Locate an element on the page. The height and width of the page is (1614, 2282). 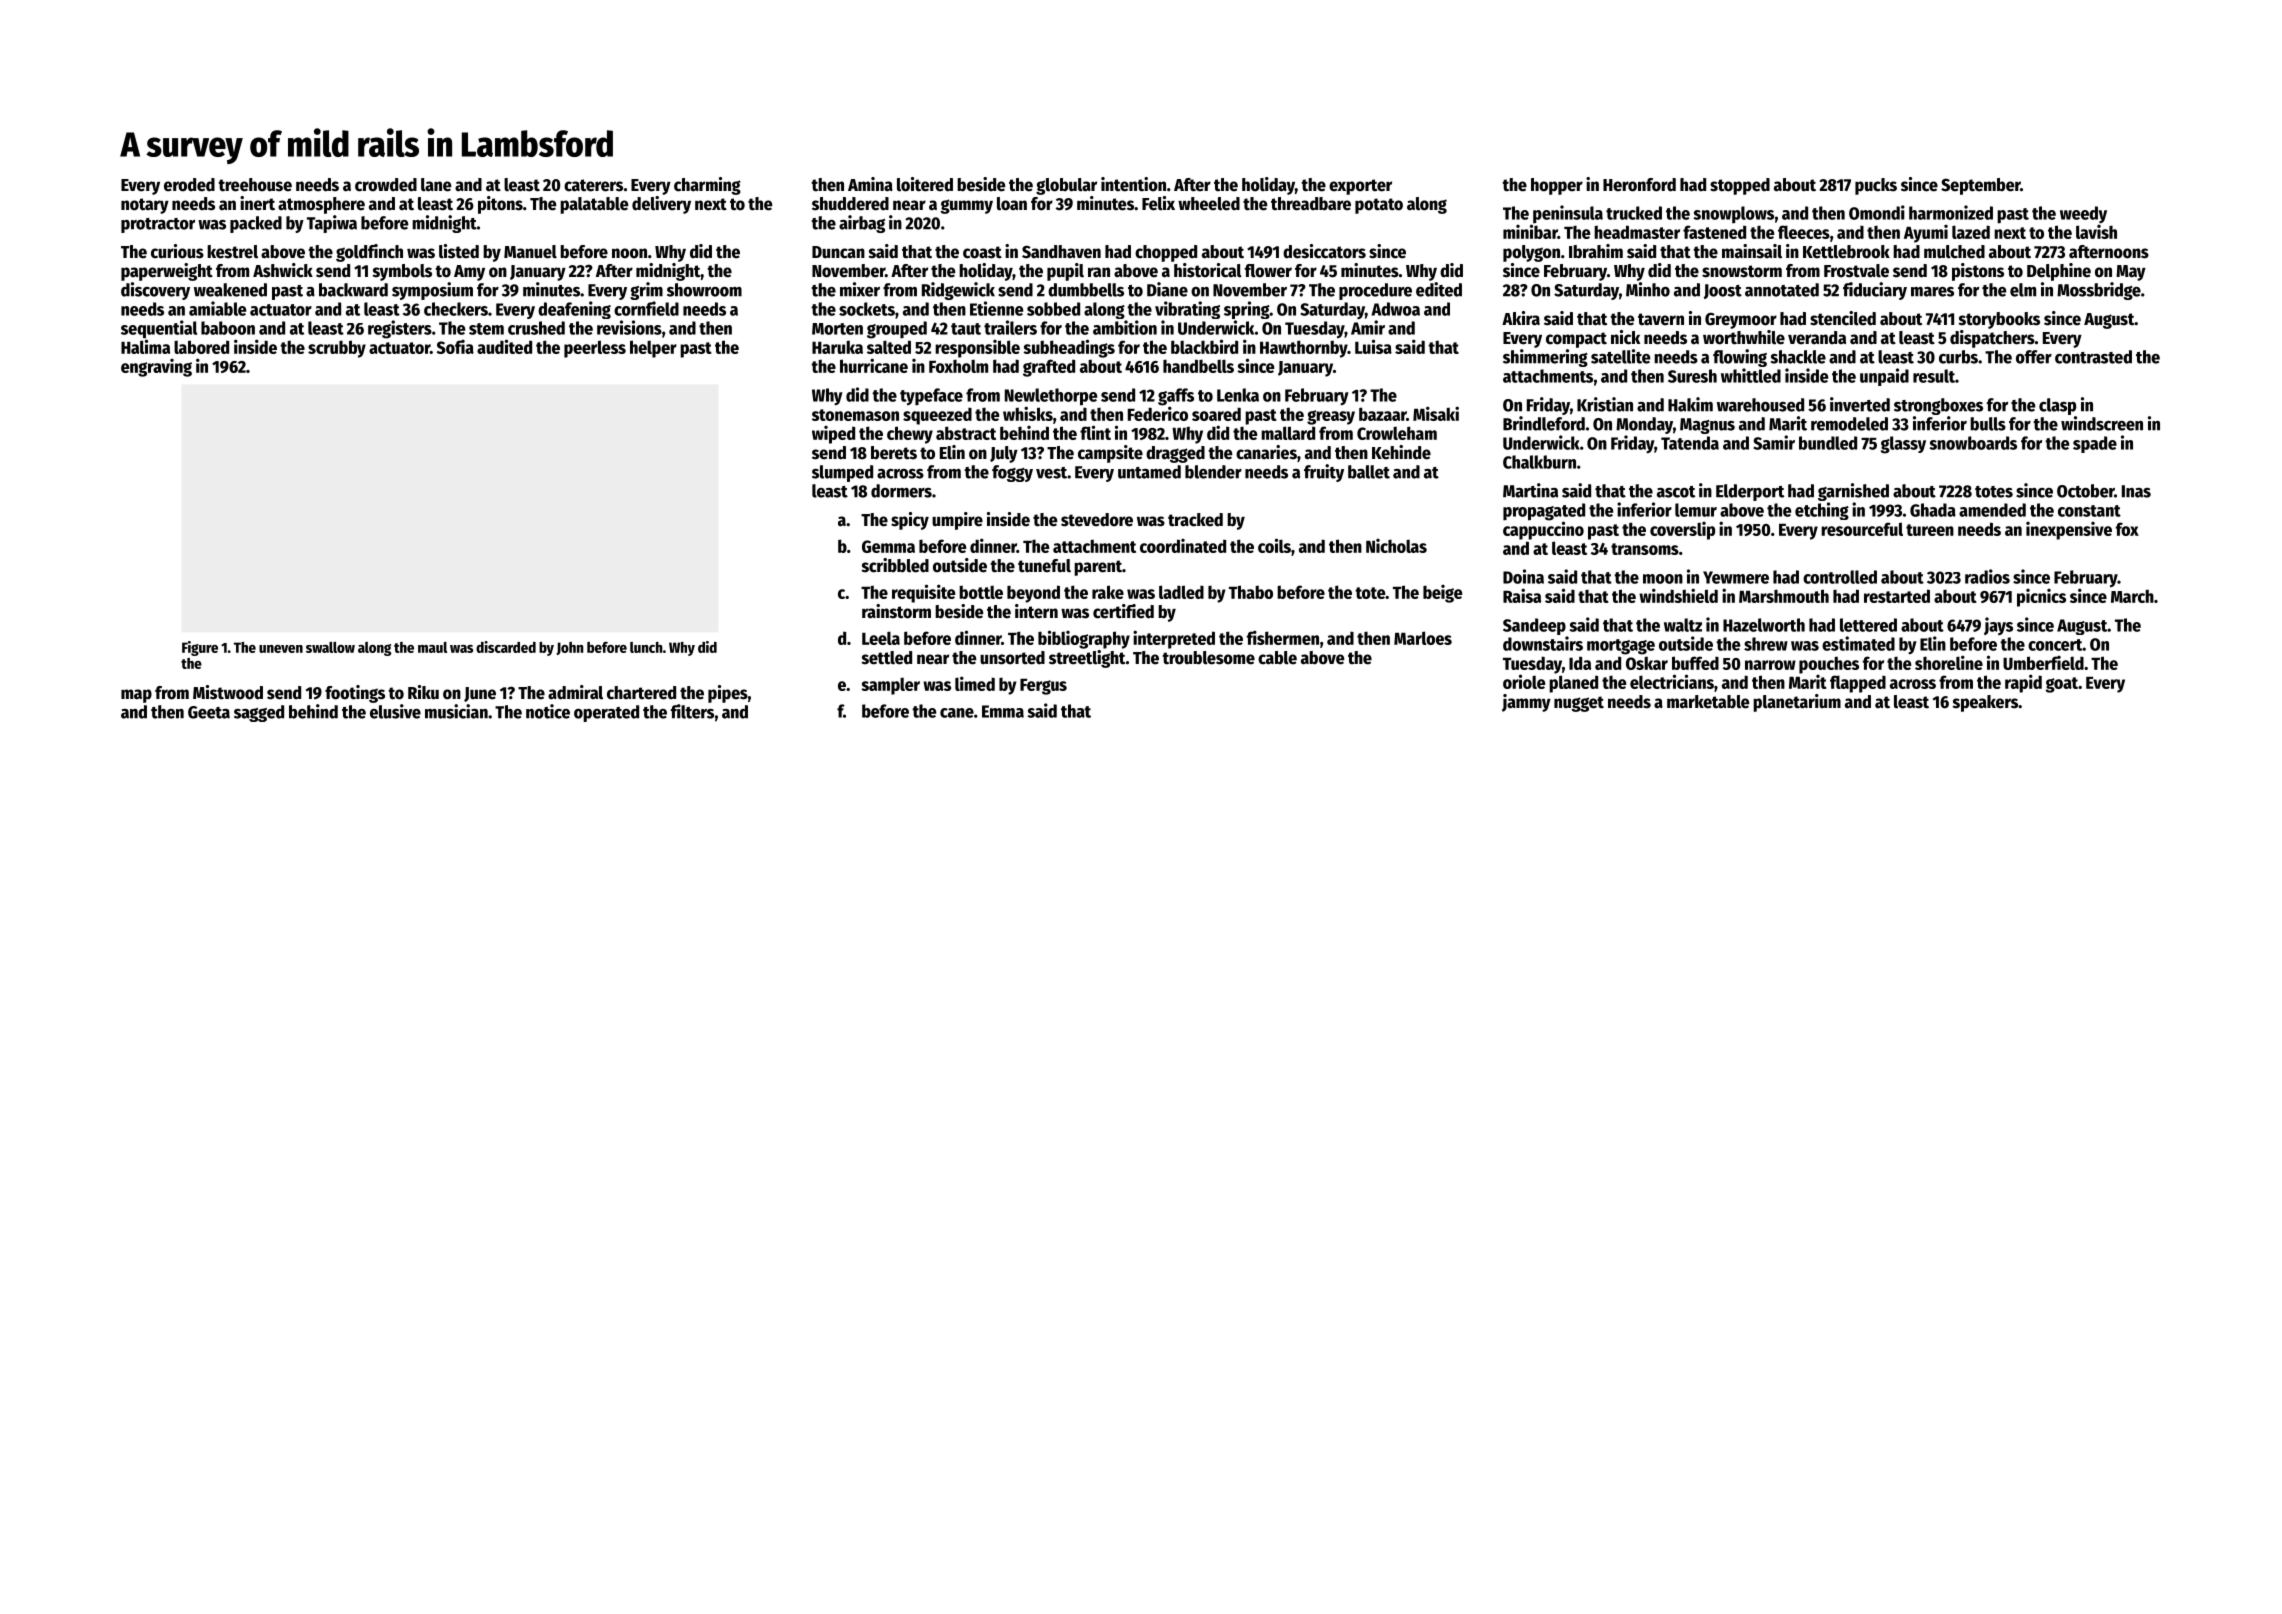
treehouse is located at coordinates (255, 185).
